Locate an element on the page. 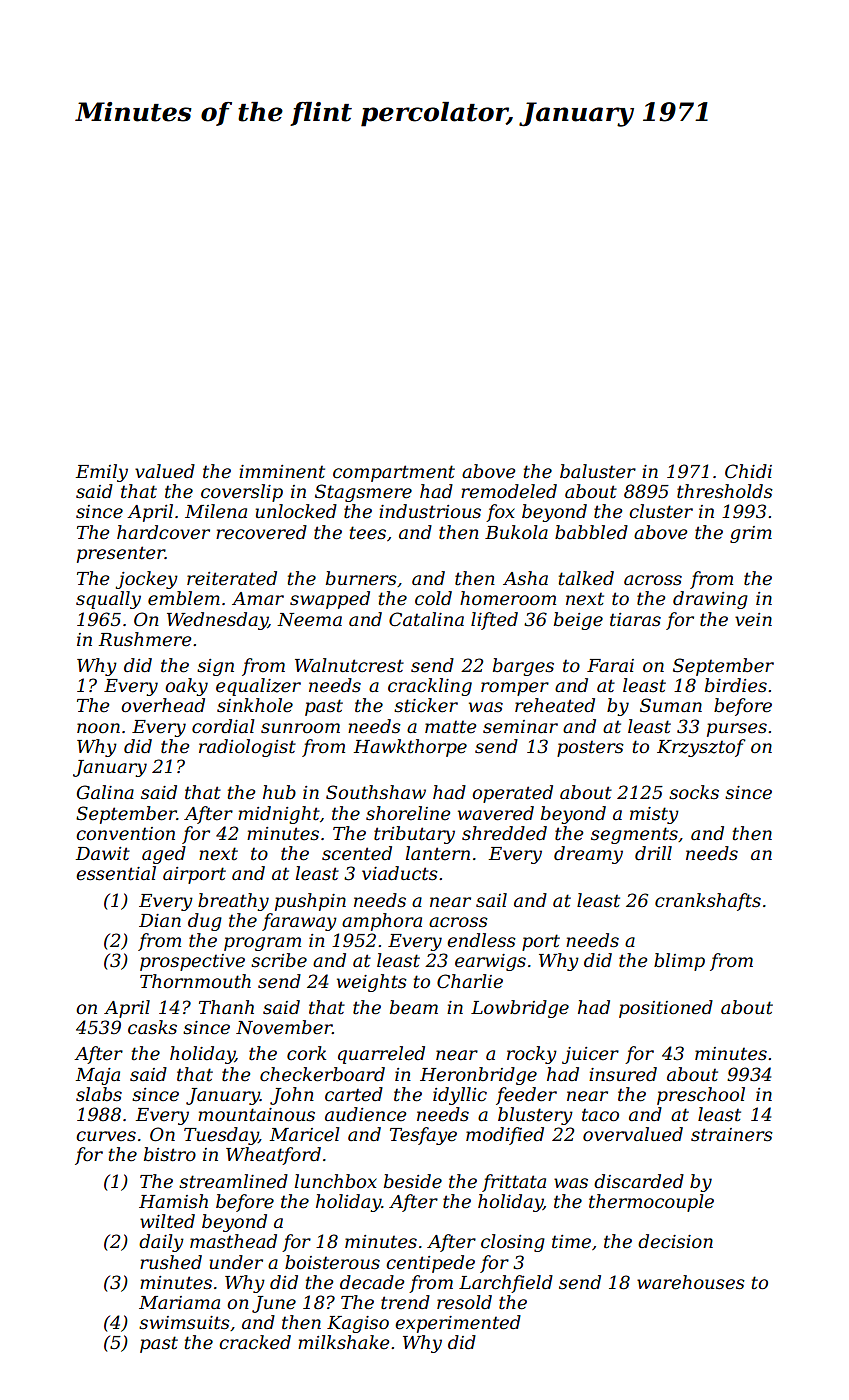 This image has height=1400, width=849. baluster is located at coordinates (598, 471).
